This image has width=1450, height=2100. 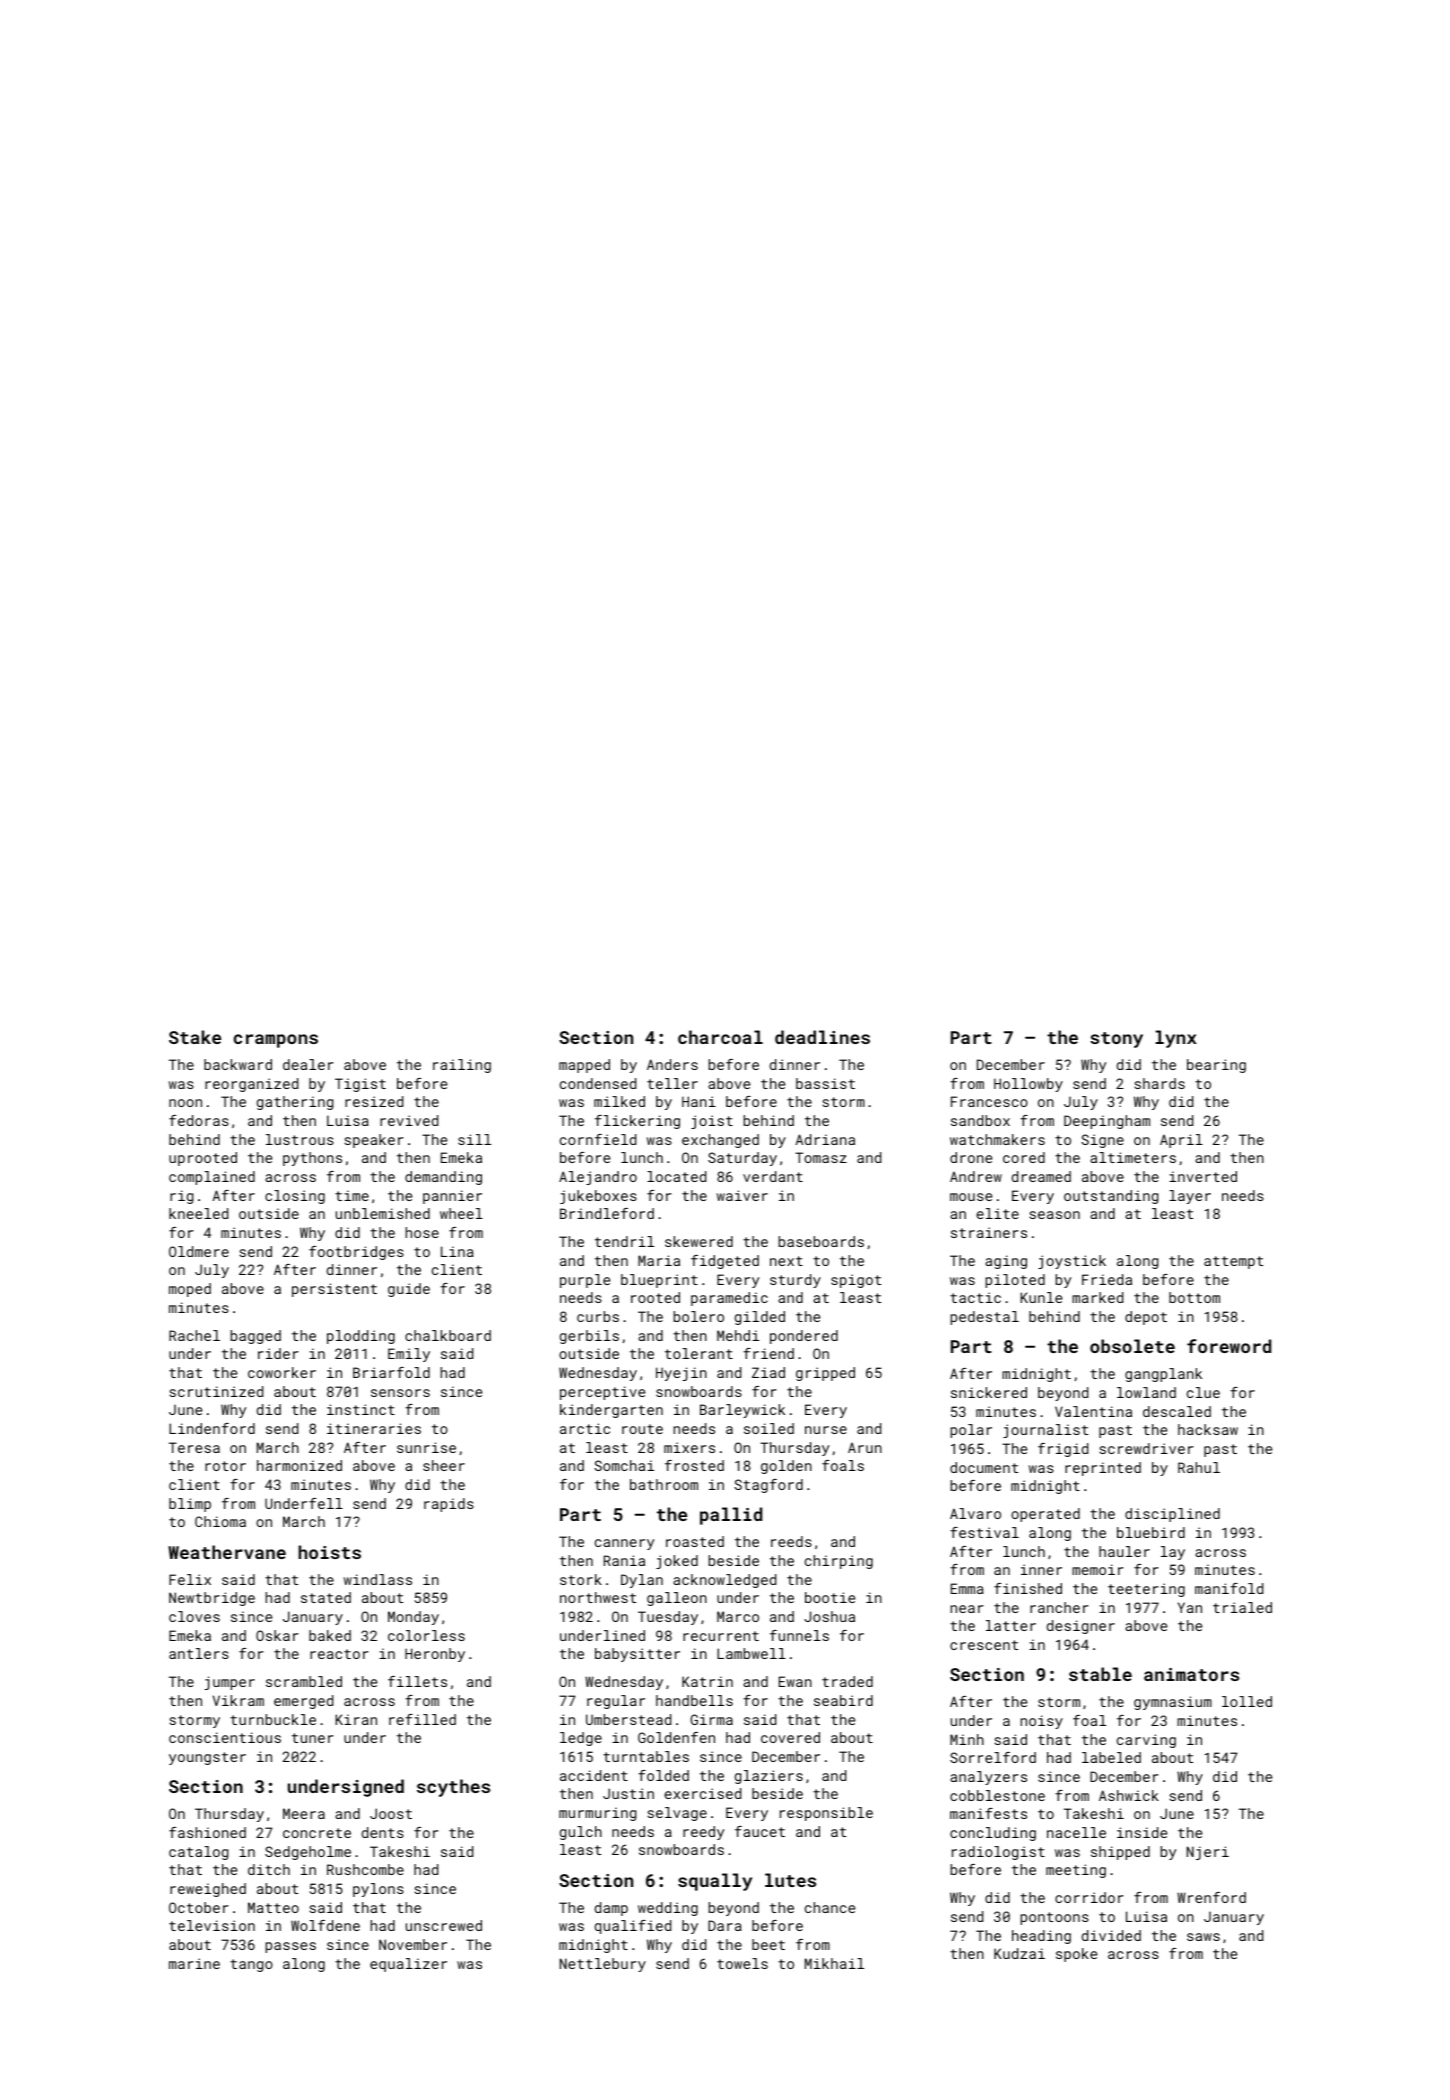 What do you see at coordinates (712, 1122) in the image?
I see `joist` at bounding box center [712, 1122].
